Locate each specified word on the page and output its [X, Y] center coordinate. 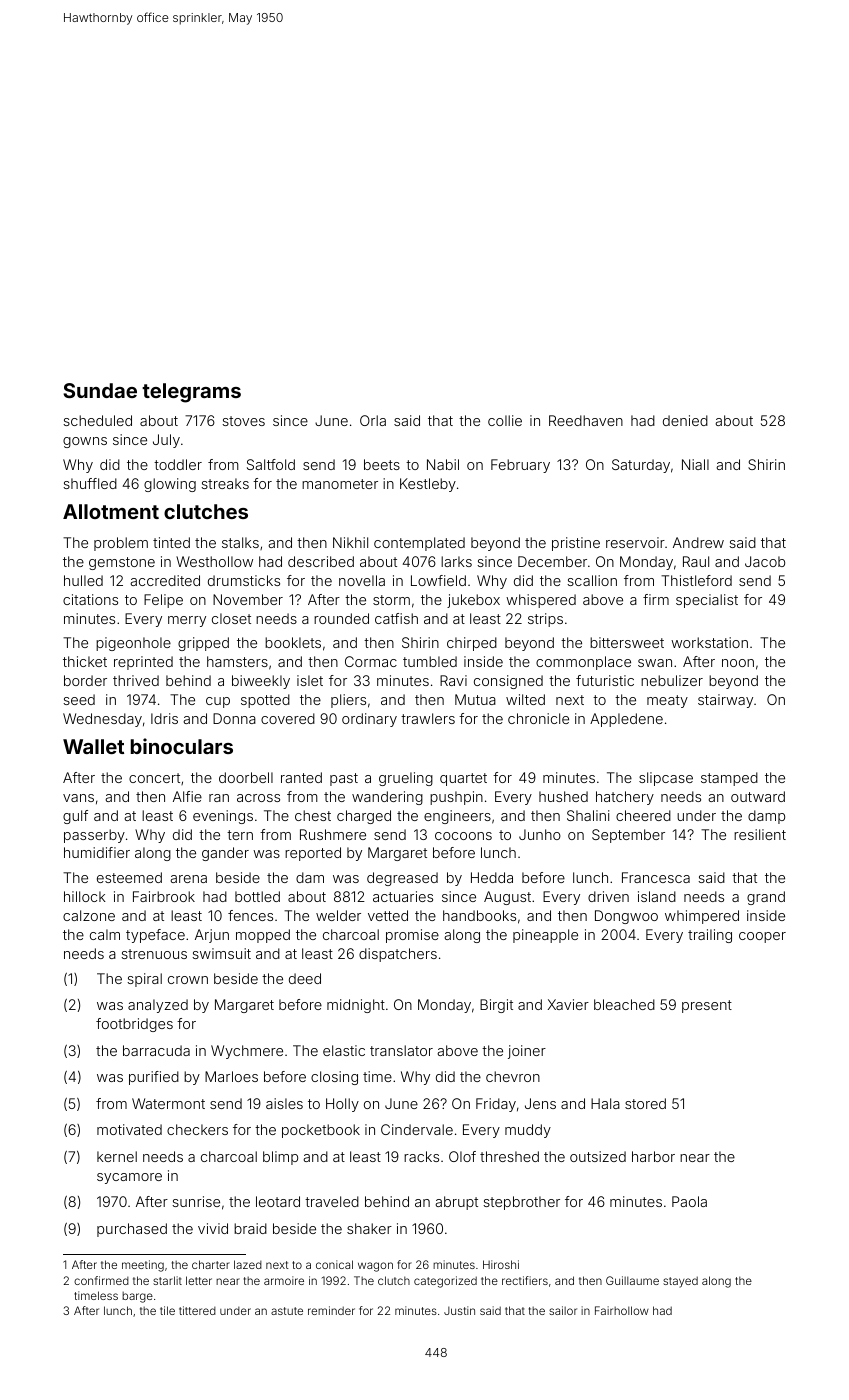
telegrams [191, 393]
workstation [709, 642]
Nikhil [350, 542]
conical [334, 1264]
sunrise [196, 1201]
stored [645, 1103]
